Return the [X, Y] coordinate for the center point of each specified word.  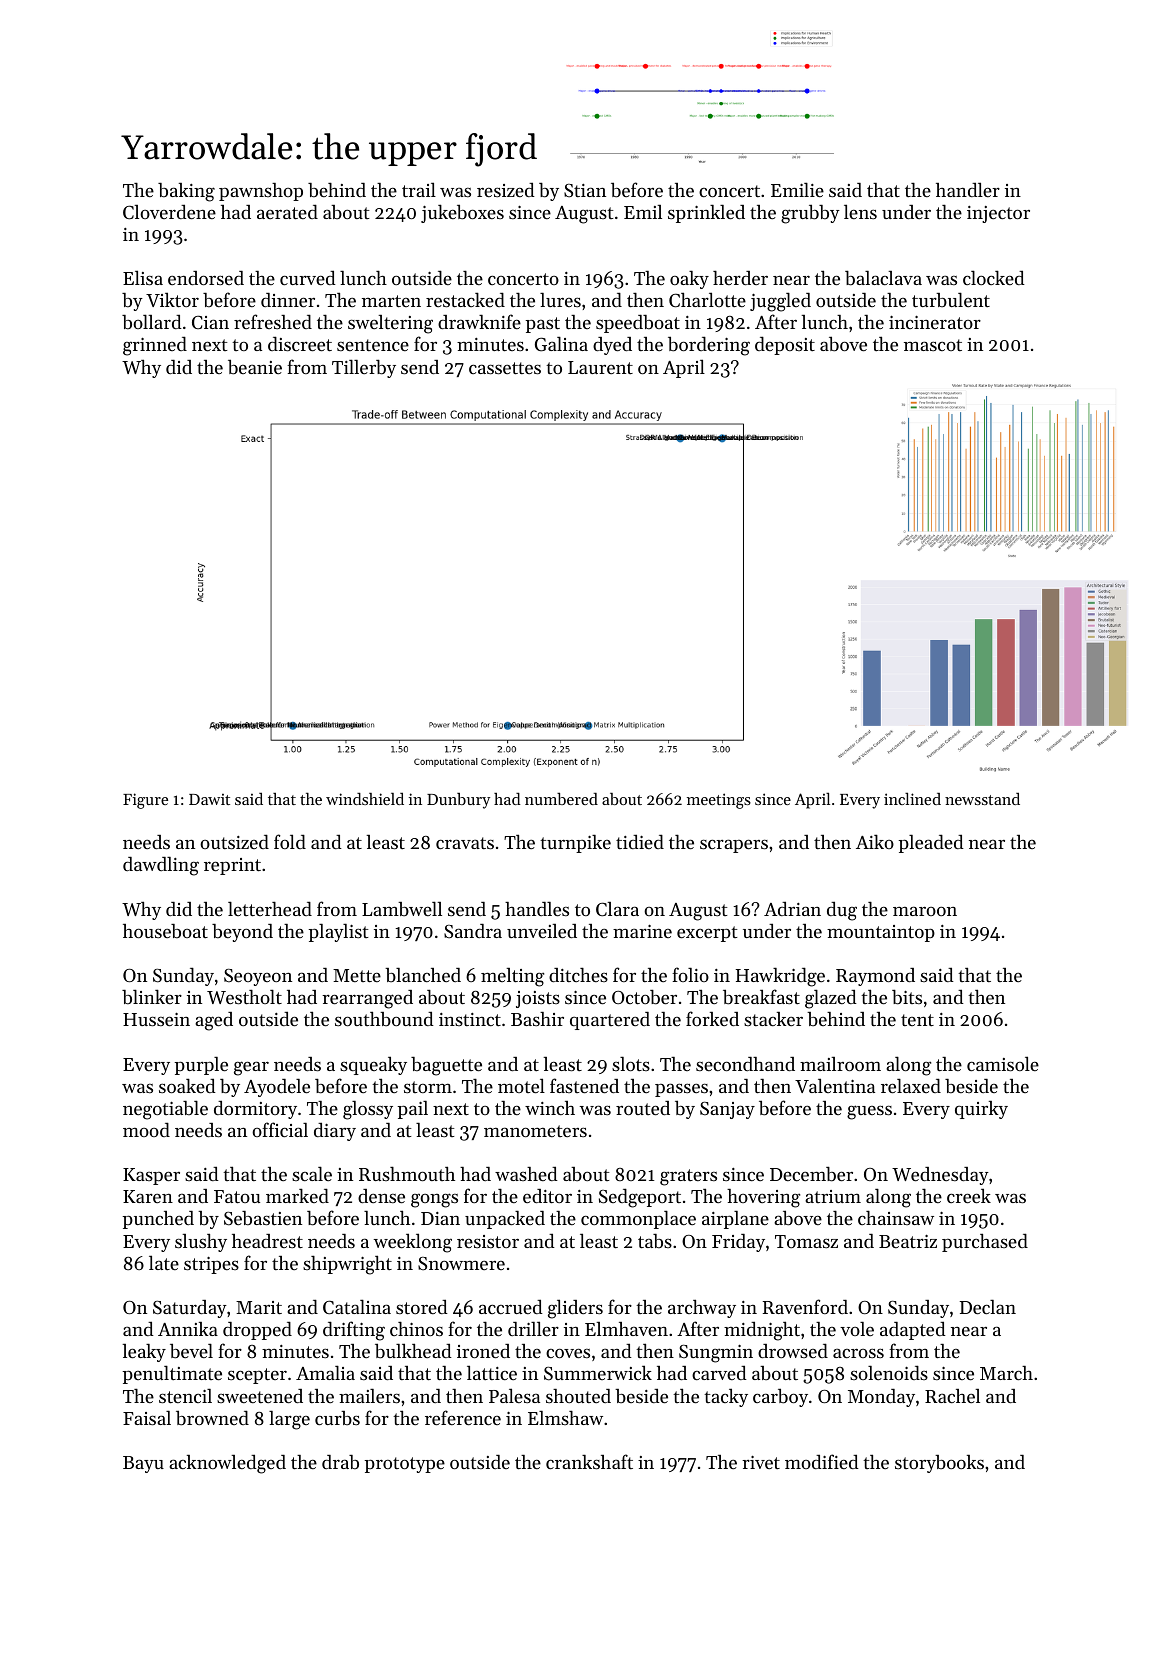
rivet [761, 1462]
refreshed [273, 321]
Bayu [143, 1464]
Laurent [600, 367]
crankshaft [589, 1461]
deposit [785, 346]
